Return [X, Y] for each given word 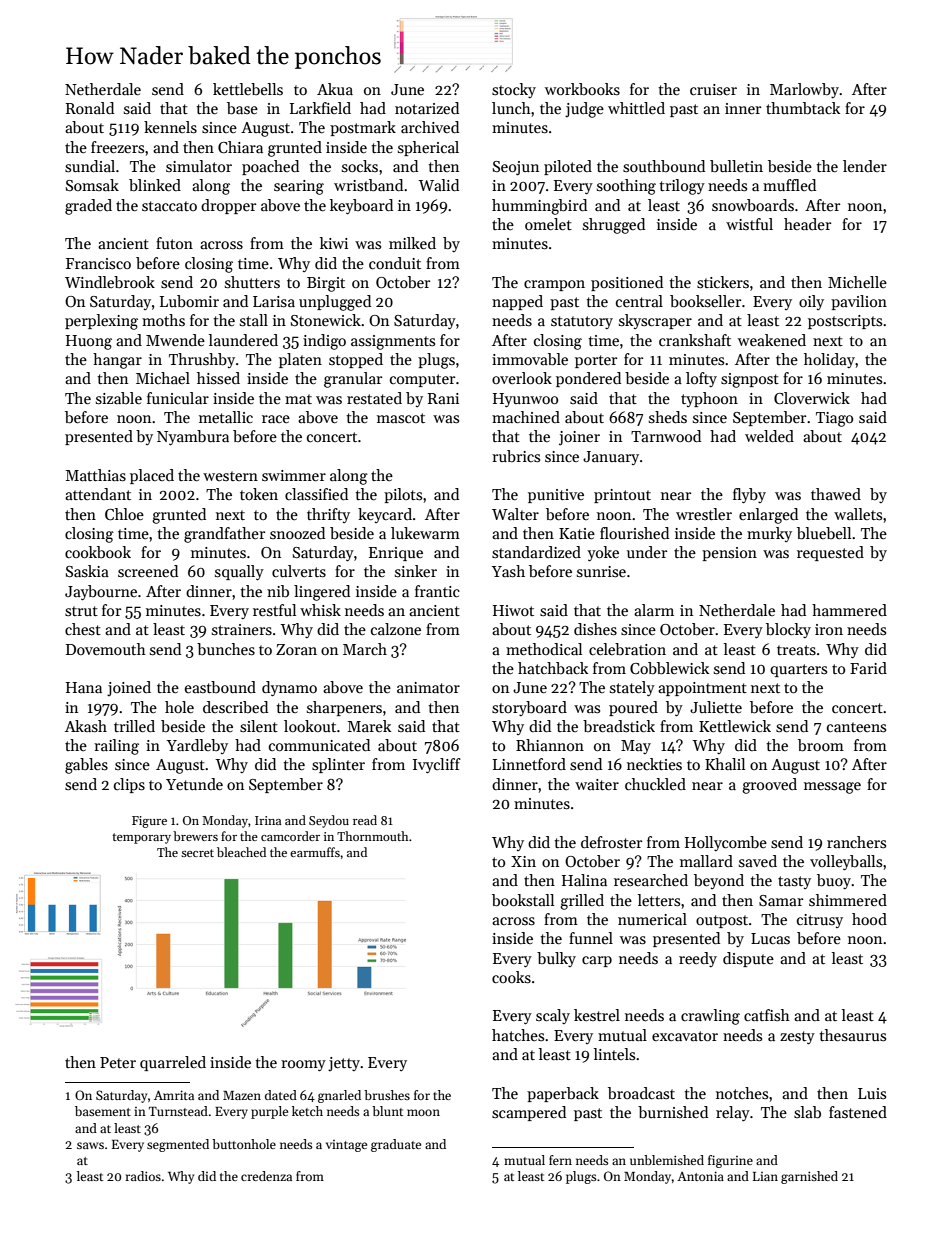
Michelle [857, 282]
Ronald [90, 108]
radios [143, 1176]
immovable [530, 359]
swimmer [294, 475]
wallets [858, 514]
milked [412, 243]
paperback [563, 1094]
